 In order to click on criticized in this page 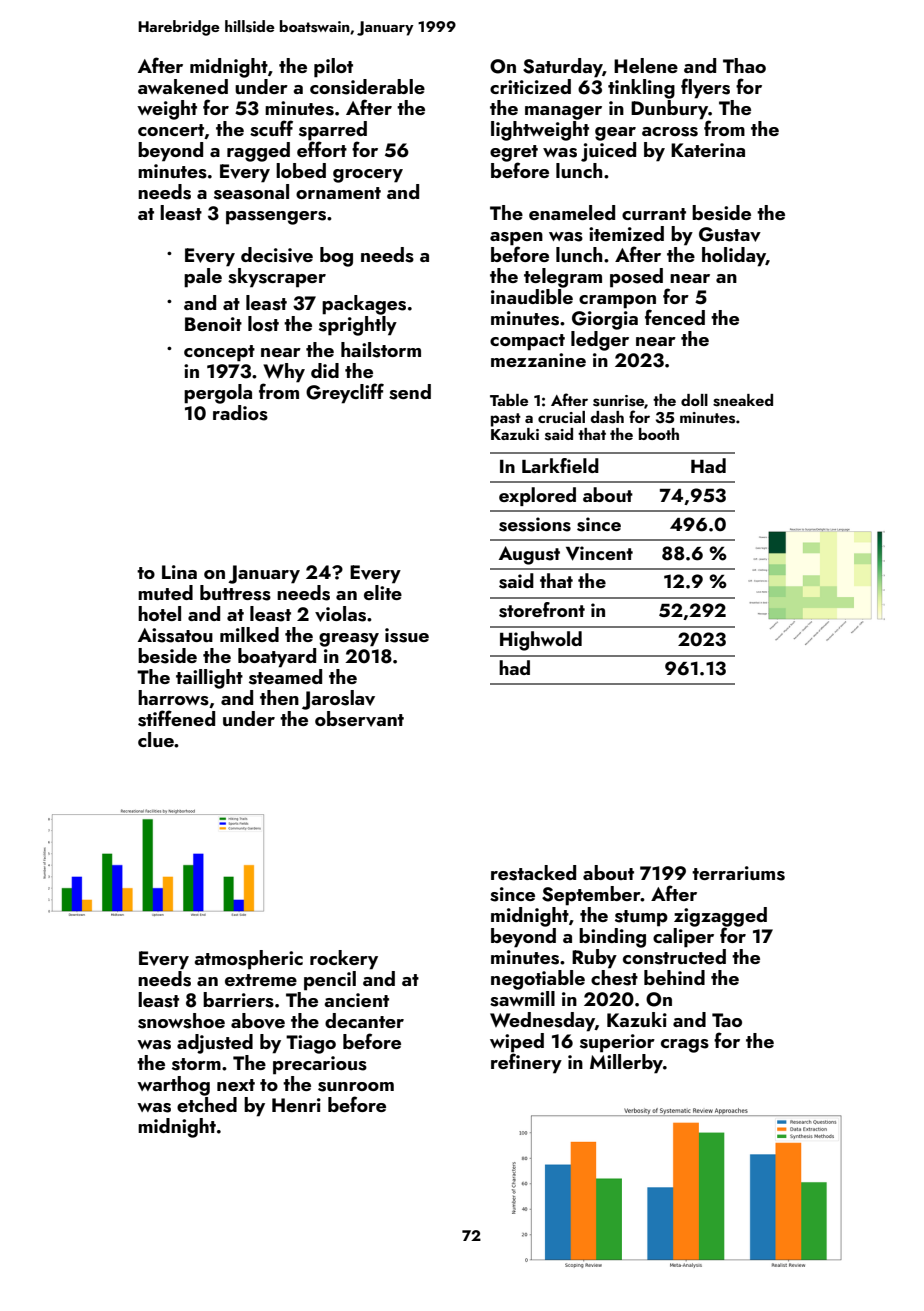, I will do `click(530, 86)`.
